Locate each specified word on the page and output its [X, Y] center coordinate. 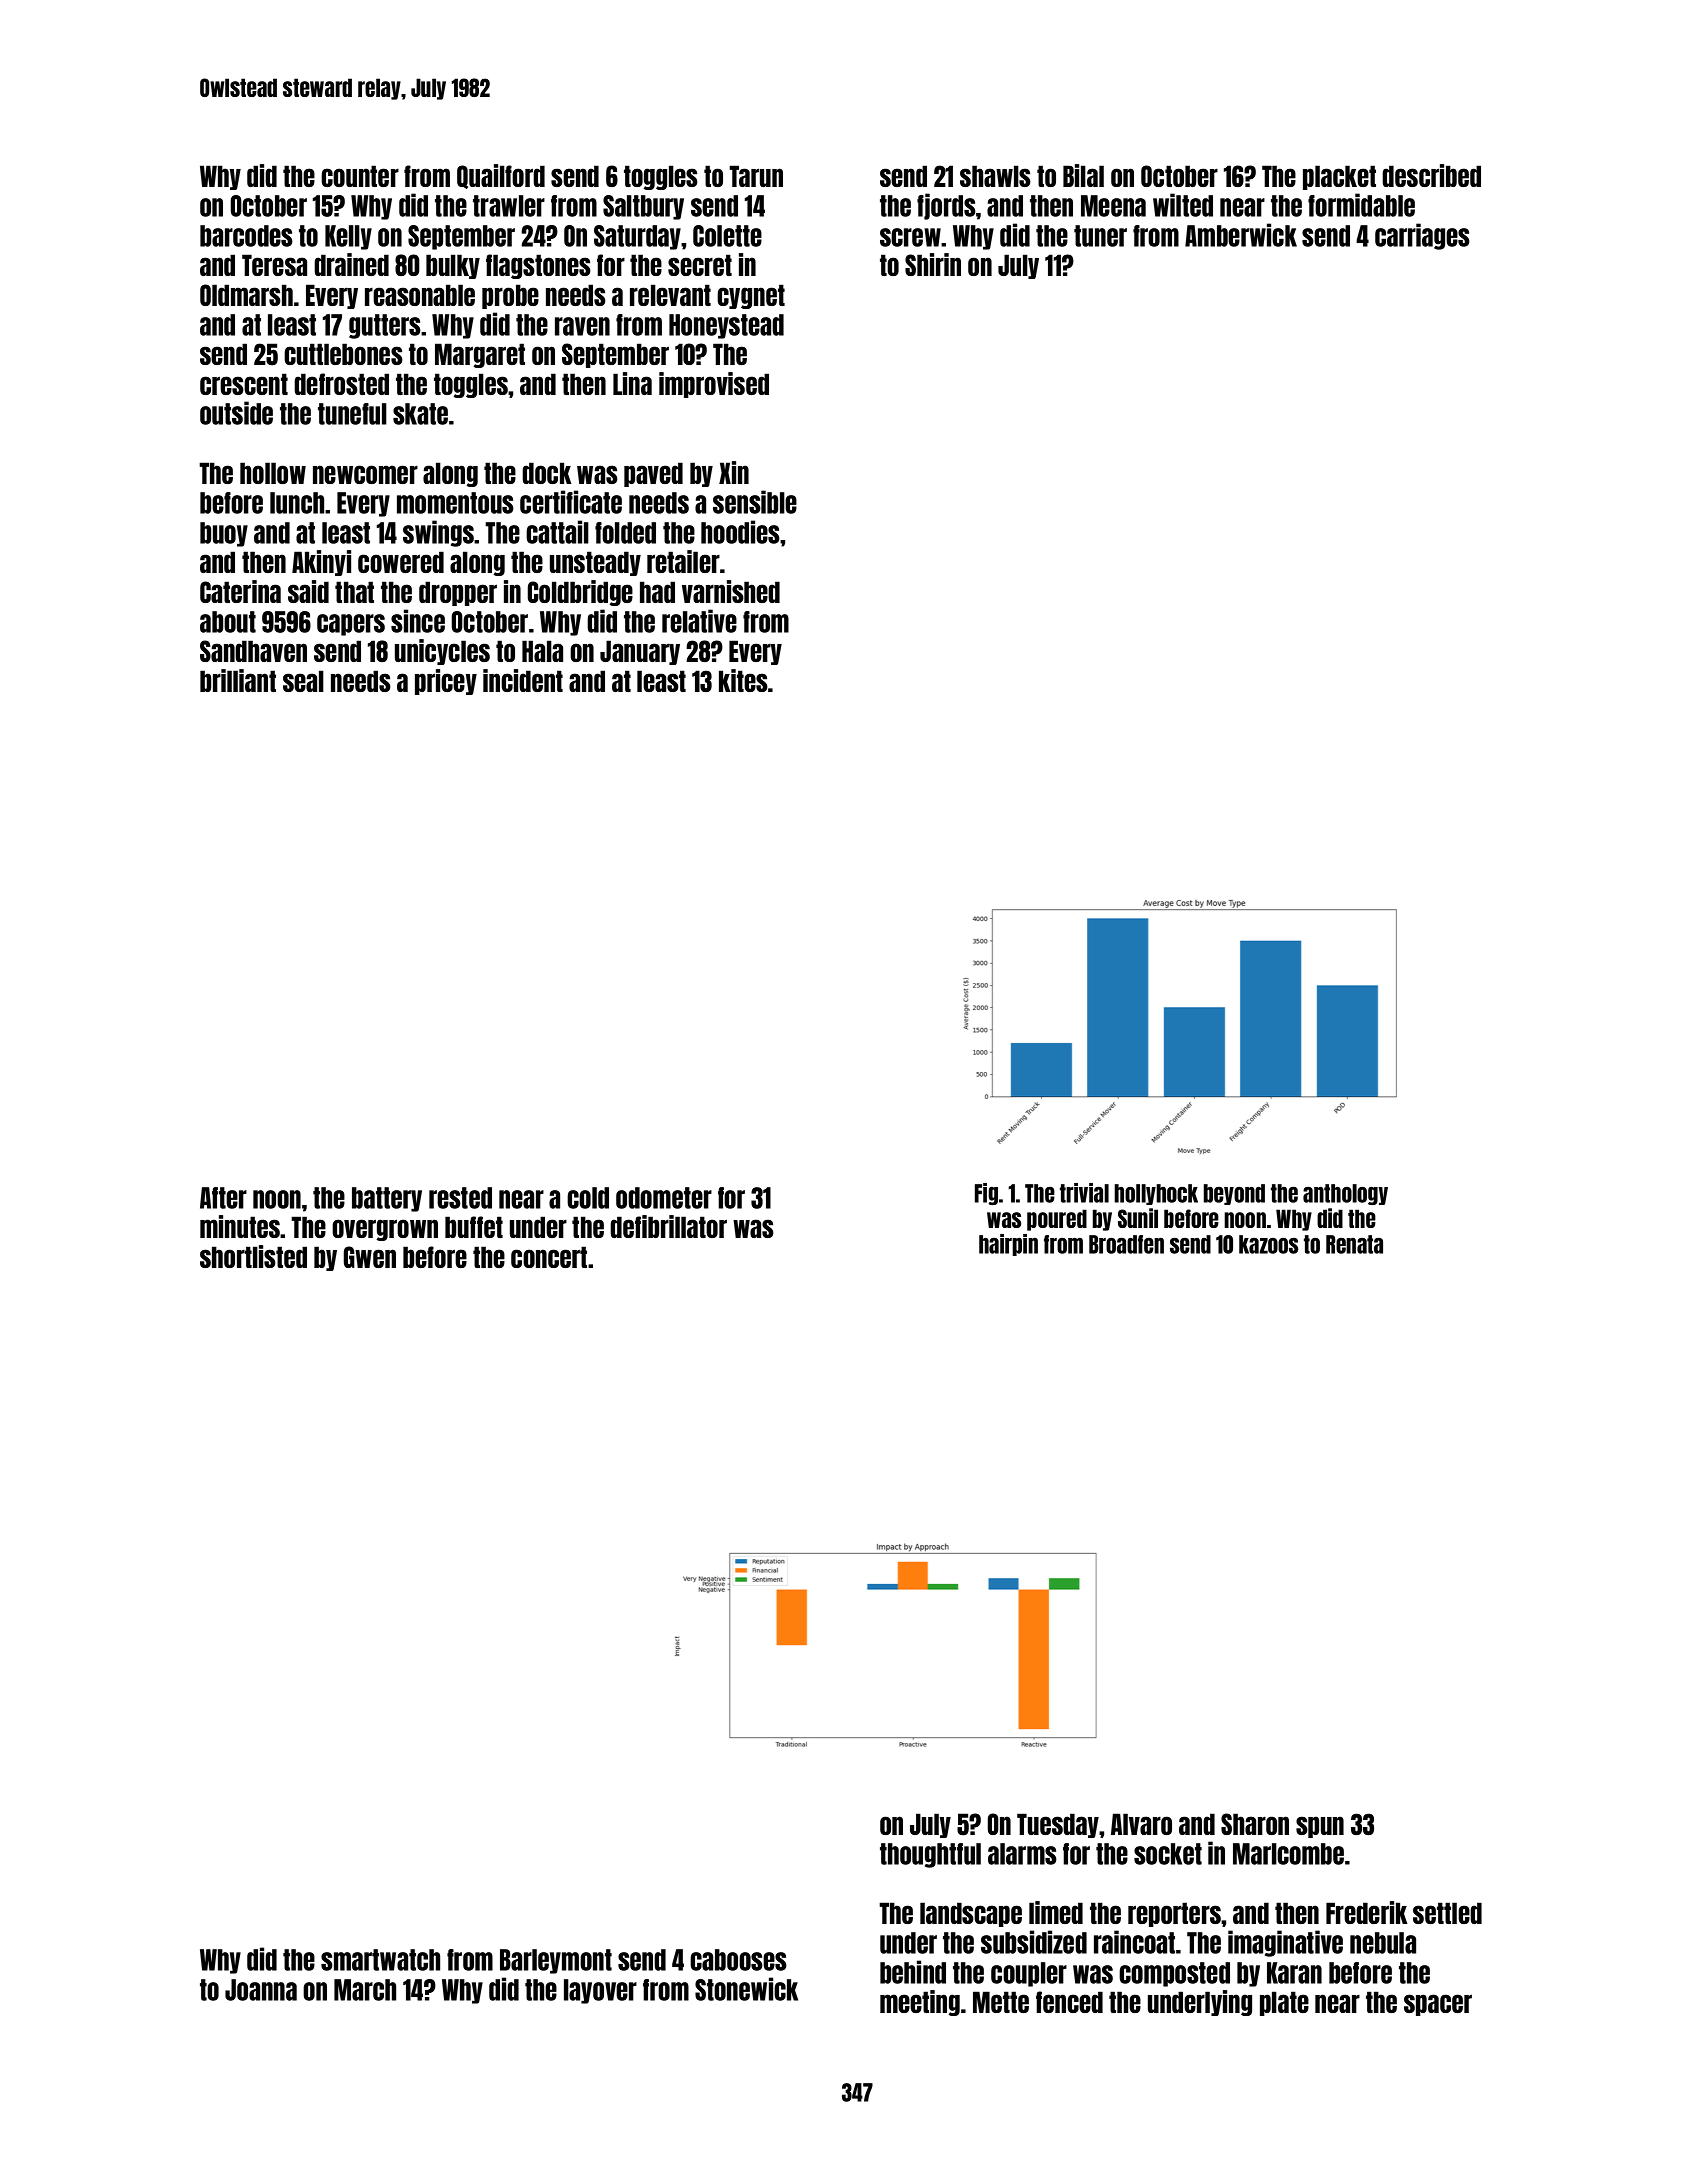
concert [549, 1257]
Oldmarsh [246, 295]
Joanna [261, 1990]
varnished [731, 591]
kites [743, 680]
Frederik [1367, 1912]
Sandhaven [253, 651]
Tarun [756, 176]
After [223, 1198]
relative [699, 621]
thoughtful [930, 1855]
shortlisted [253, 1256]
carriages [1422, 236]
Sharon [1255, 1824]
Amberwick [1241, 235]
